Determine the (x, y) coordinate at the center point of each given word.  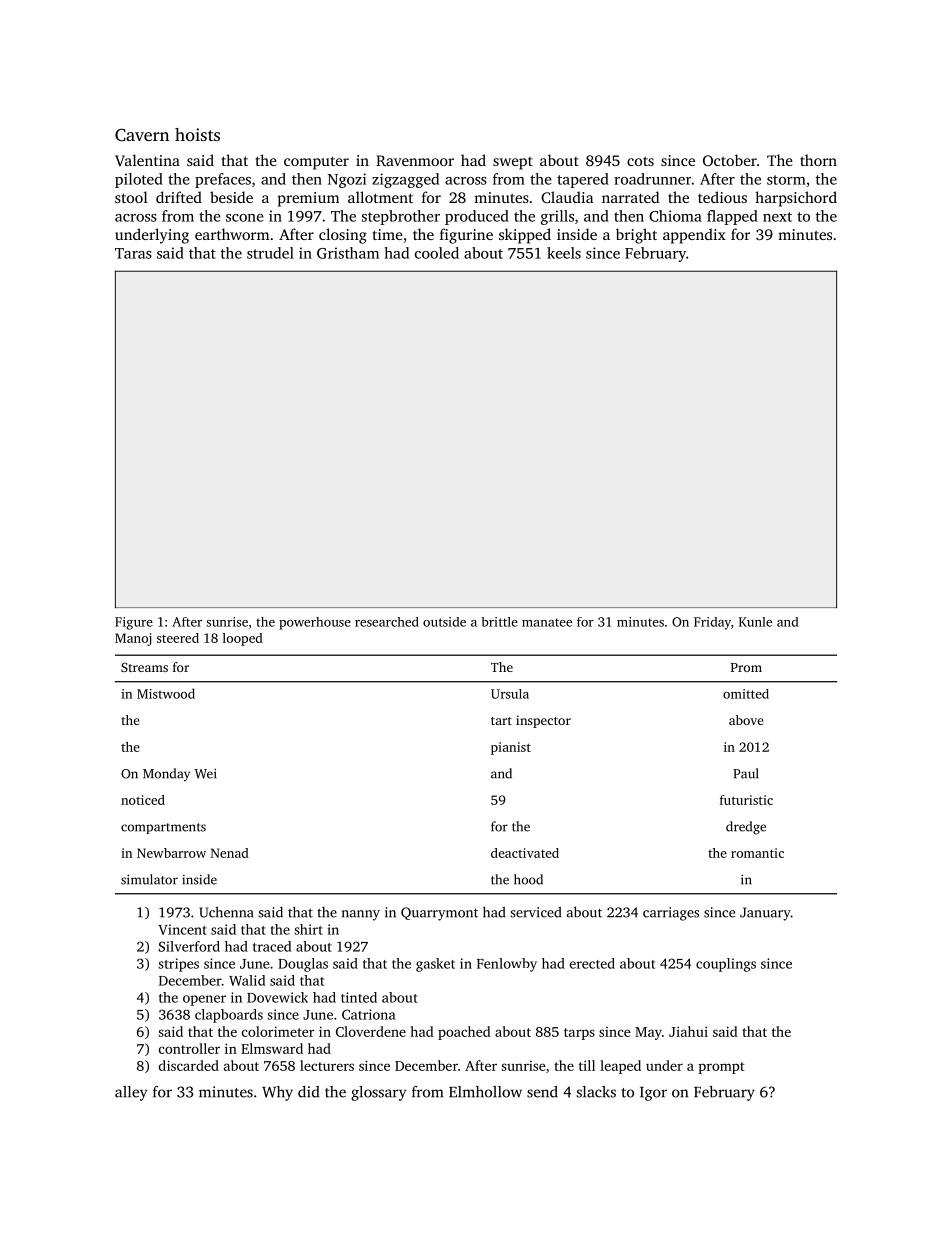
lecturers (327, 1065)
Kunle (755, 622)
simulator (149, 879)
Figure (134, 623)
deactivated (525, 853)
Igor (653, 1094)
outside (444, 622)
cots (640, 161)
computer (316, 163)
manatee (547, 622)
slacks (596, 1092)
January (765, 914)
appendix (694, 236)
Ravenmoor (415, 160)
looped (243, 639)
